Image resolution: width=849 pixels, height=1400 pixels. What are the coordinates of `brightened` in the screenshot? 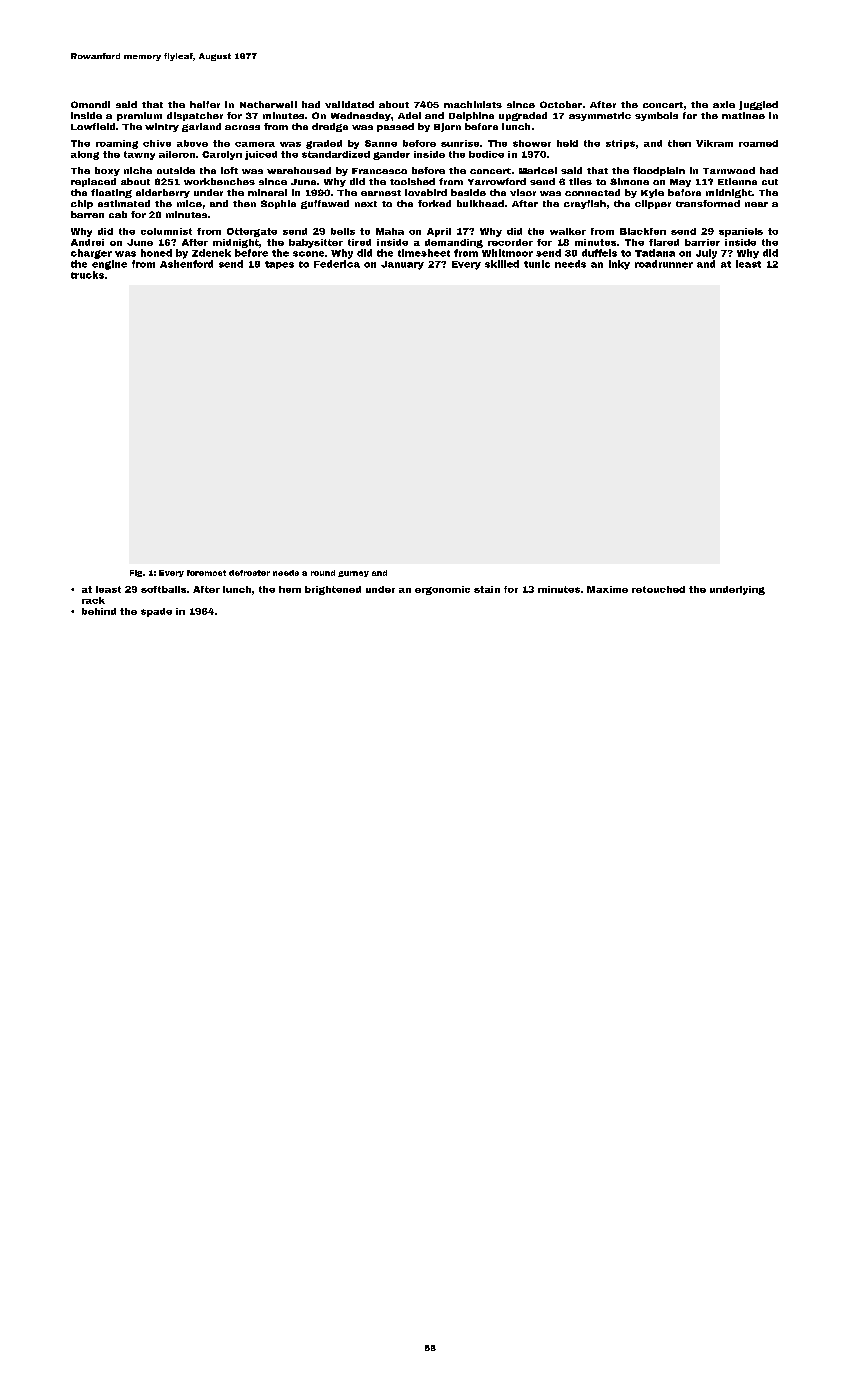 It's located at (333, 590).
